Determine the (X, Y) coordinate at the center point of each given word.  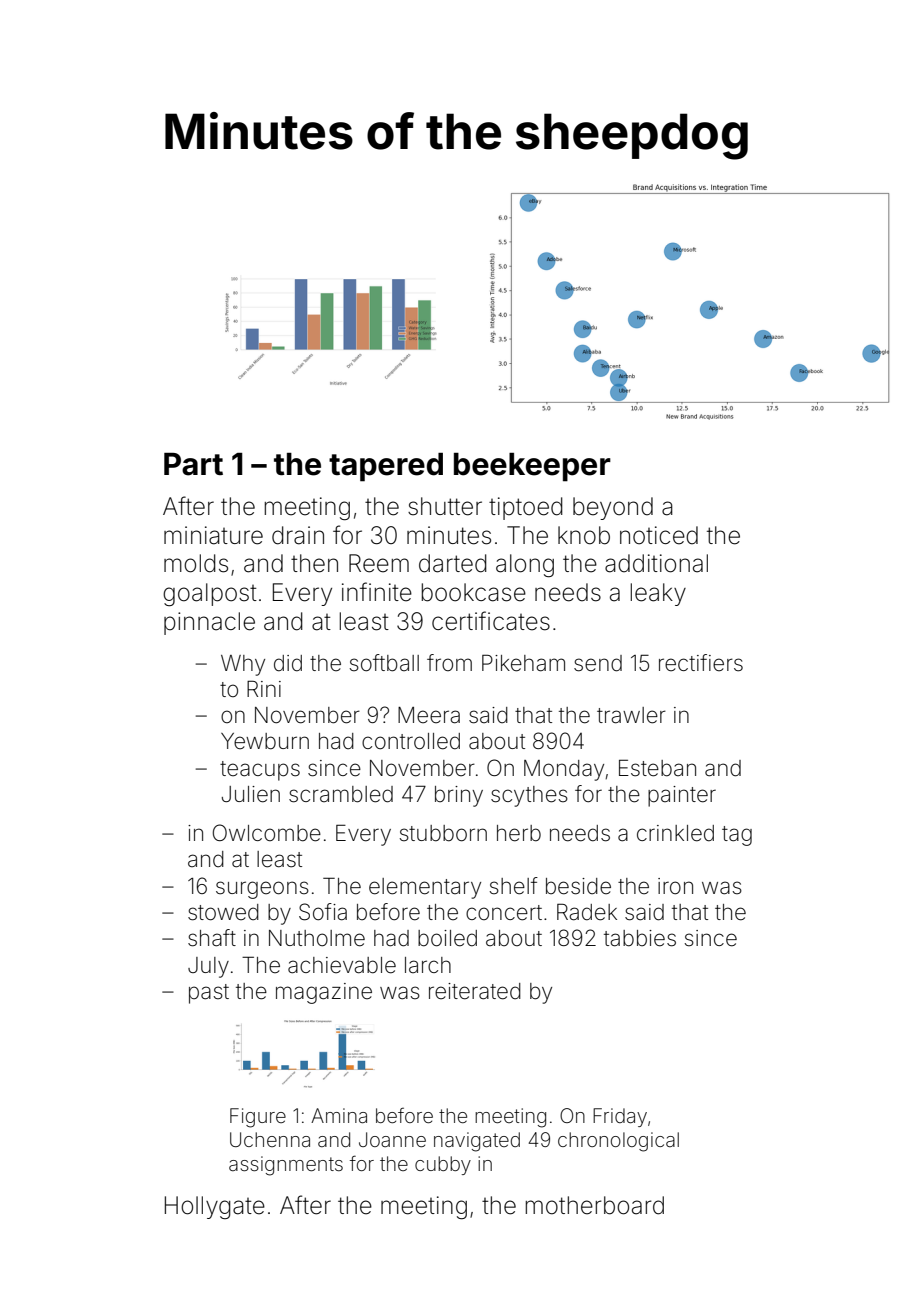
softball (384, 663)
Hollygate (215, 1207)
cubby (443, 1165)
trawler (631, 715)
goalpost (210, 594)
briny (459, 796)
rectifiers (701, 663)
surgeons (262, 890)
